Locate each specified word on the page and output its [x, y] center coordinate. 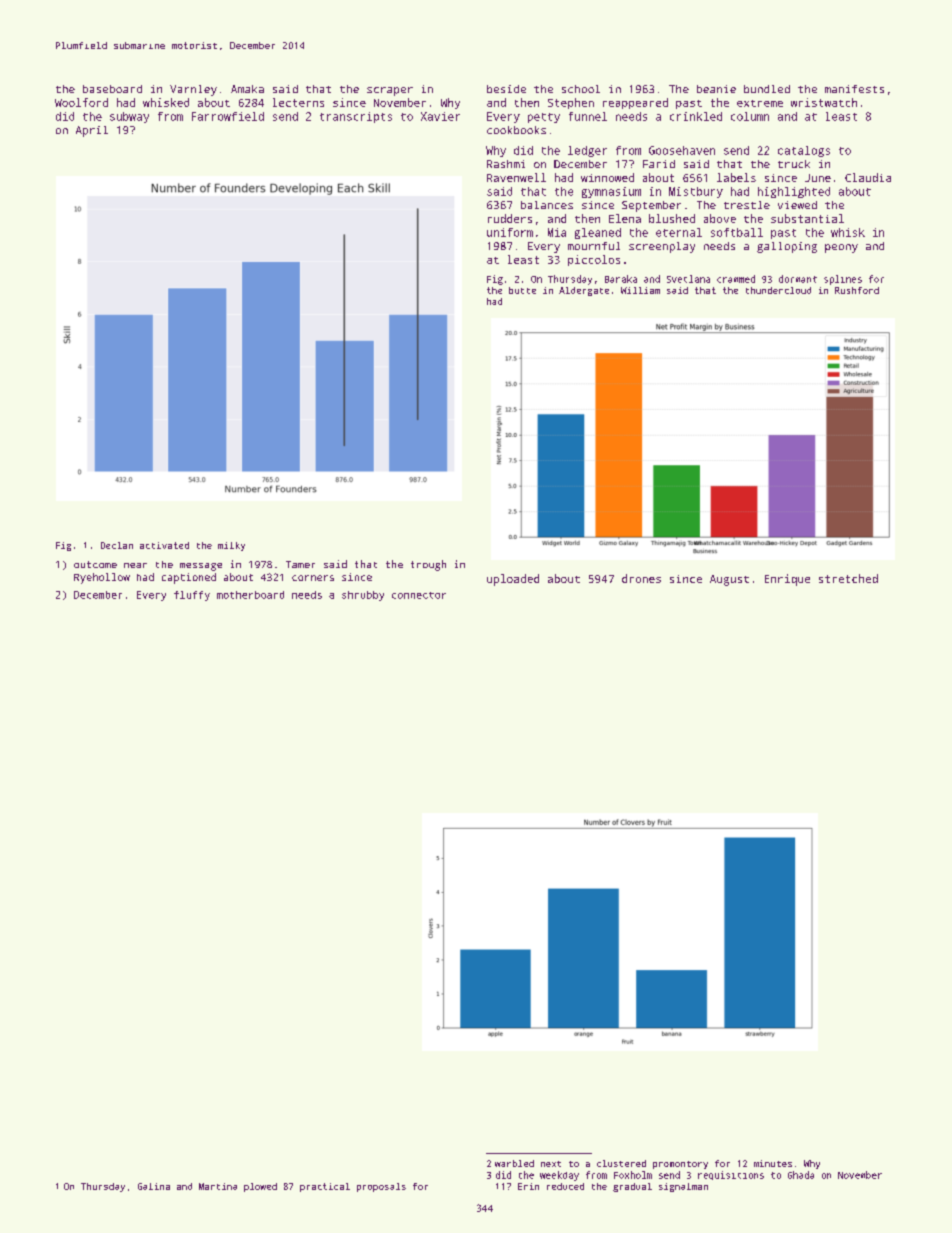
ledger [587, 151]
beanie [716, 89]
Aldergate [584, 291]
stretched [848, 578]
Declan [117, 545]
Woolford [81, 102]
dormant [798, 279]
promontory [680, 1165]
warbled [514, 1163]
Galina [154, 1186]
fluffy [192, 596]
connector [419, 595]
